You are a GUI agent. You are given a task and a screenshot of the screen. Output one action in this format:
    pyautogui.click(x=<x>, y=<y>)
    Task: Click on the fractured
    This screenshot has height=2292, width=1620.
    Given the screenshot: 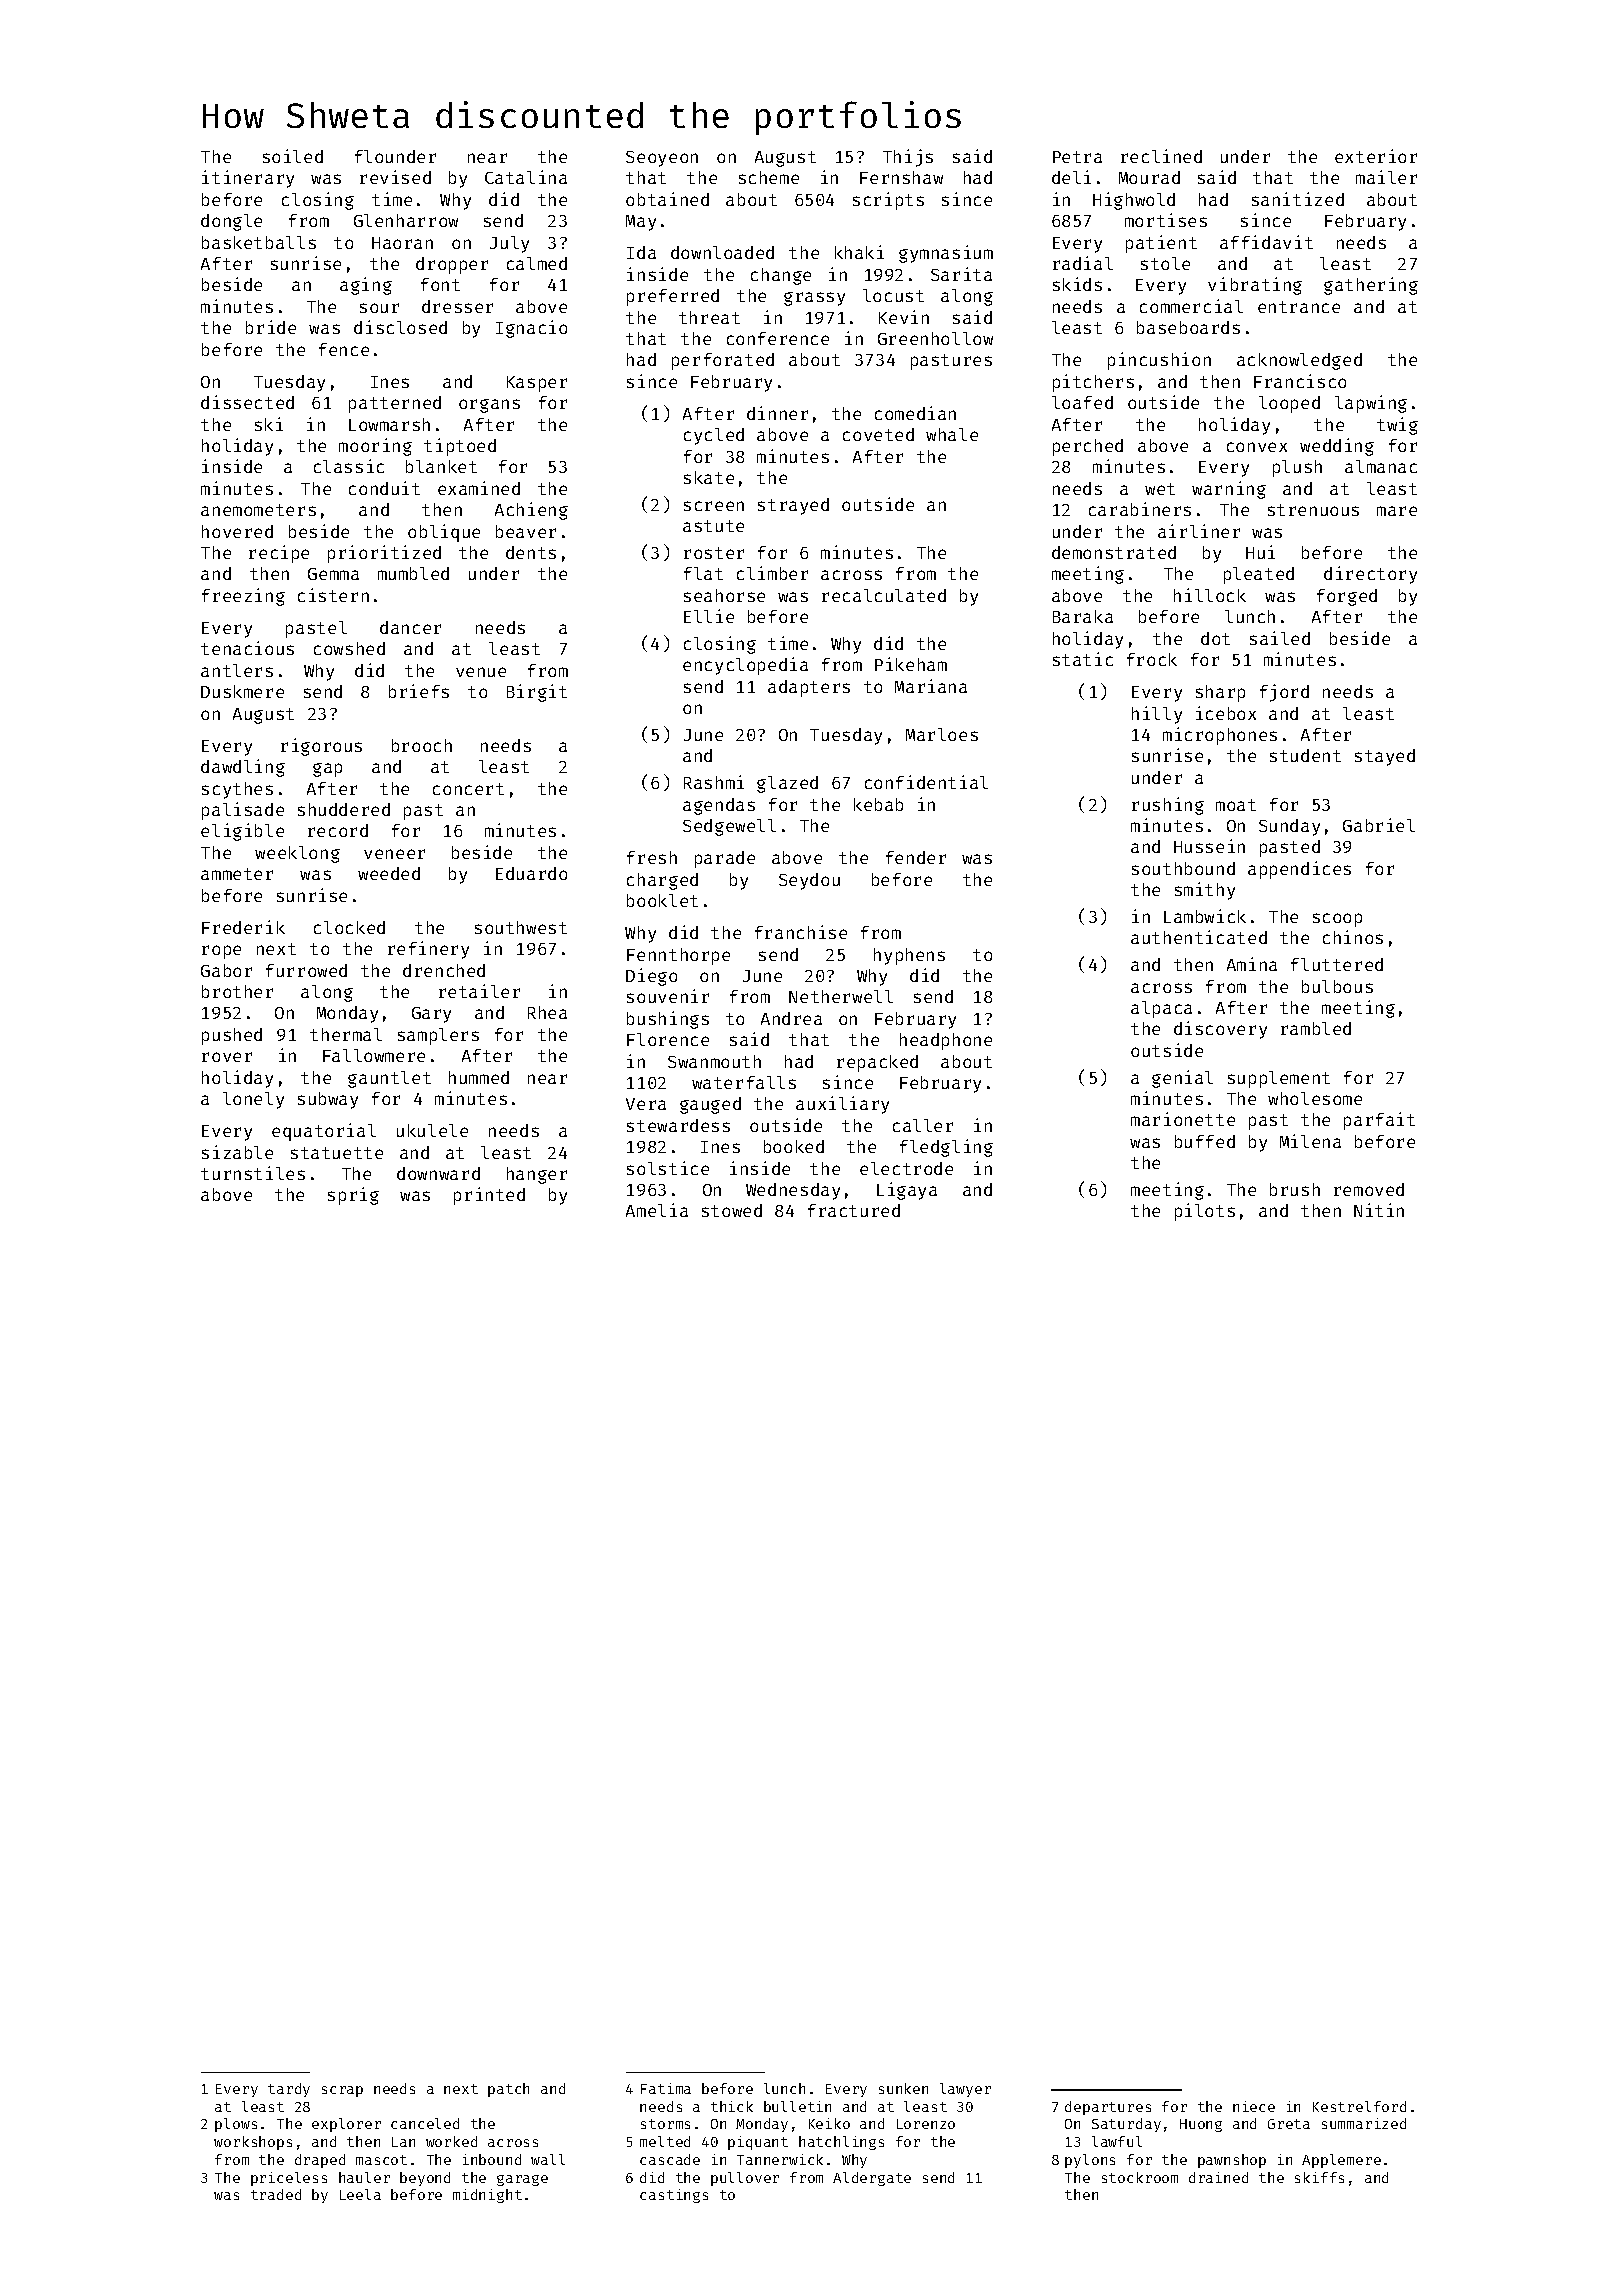 What is the action you would take?
    pyautogui.click(x=854, y=1210)
